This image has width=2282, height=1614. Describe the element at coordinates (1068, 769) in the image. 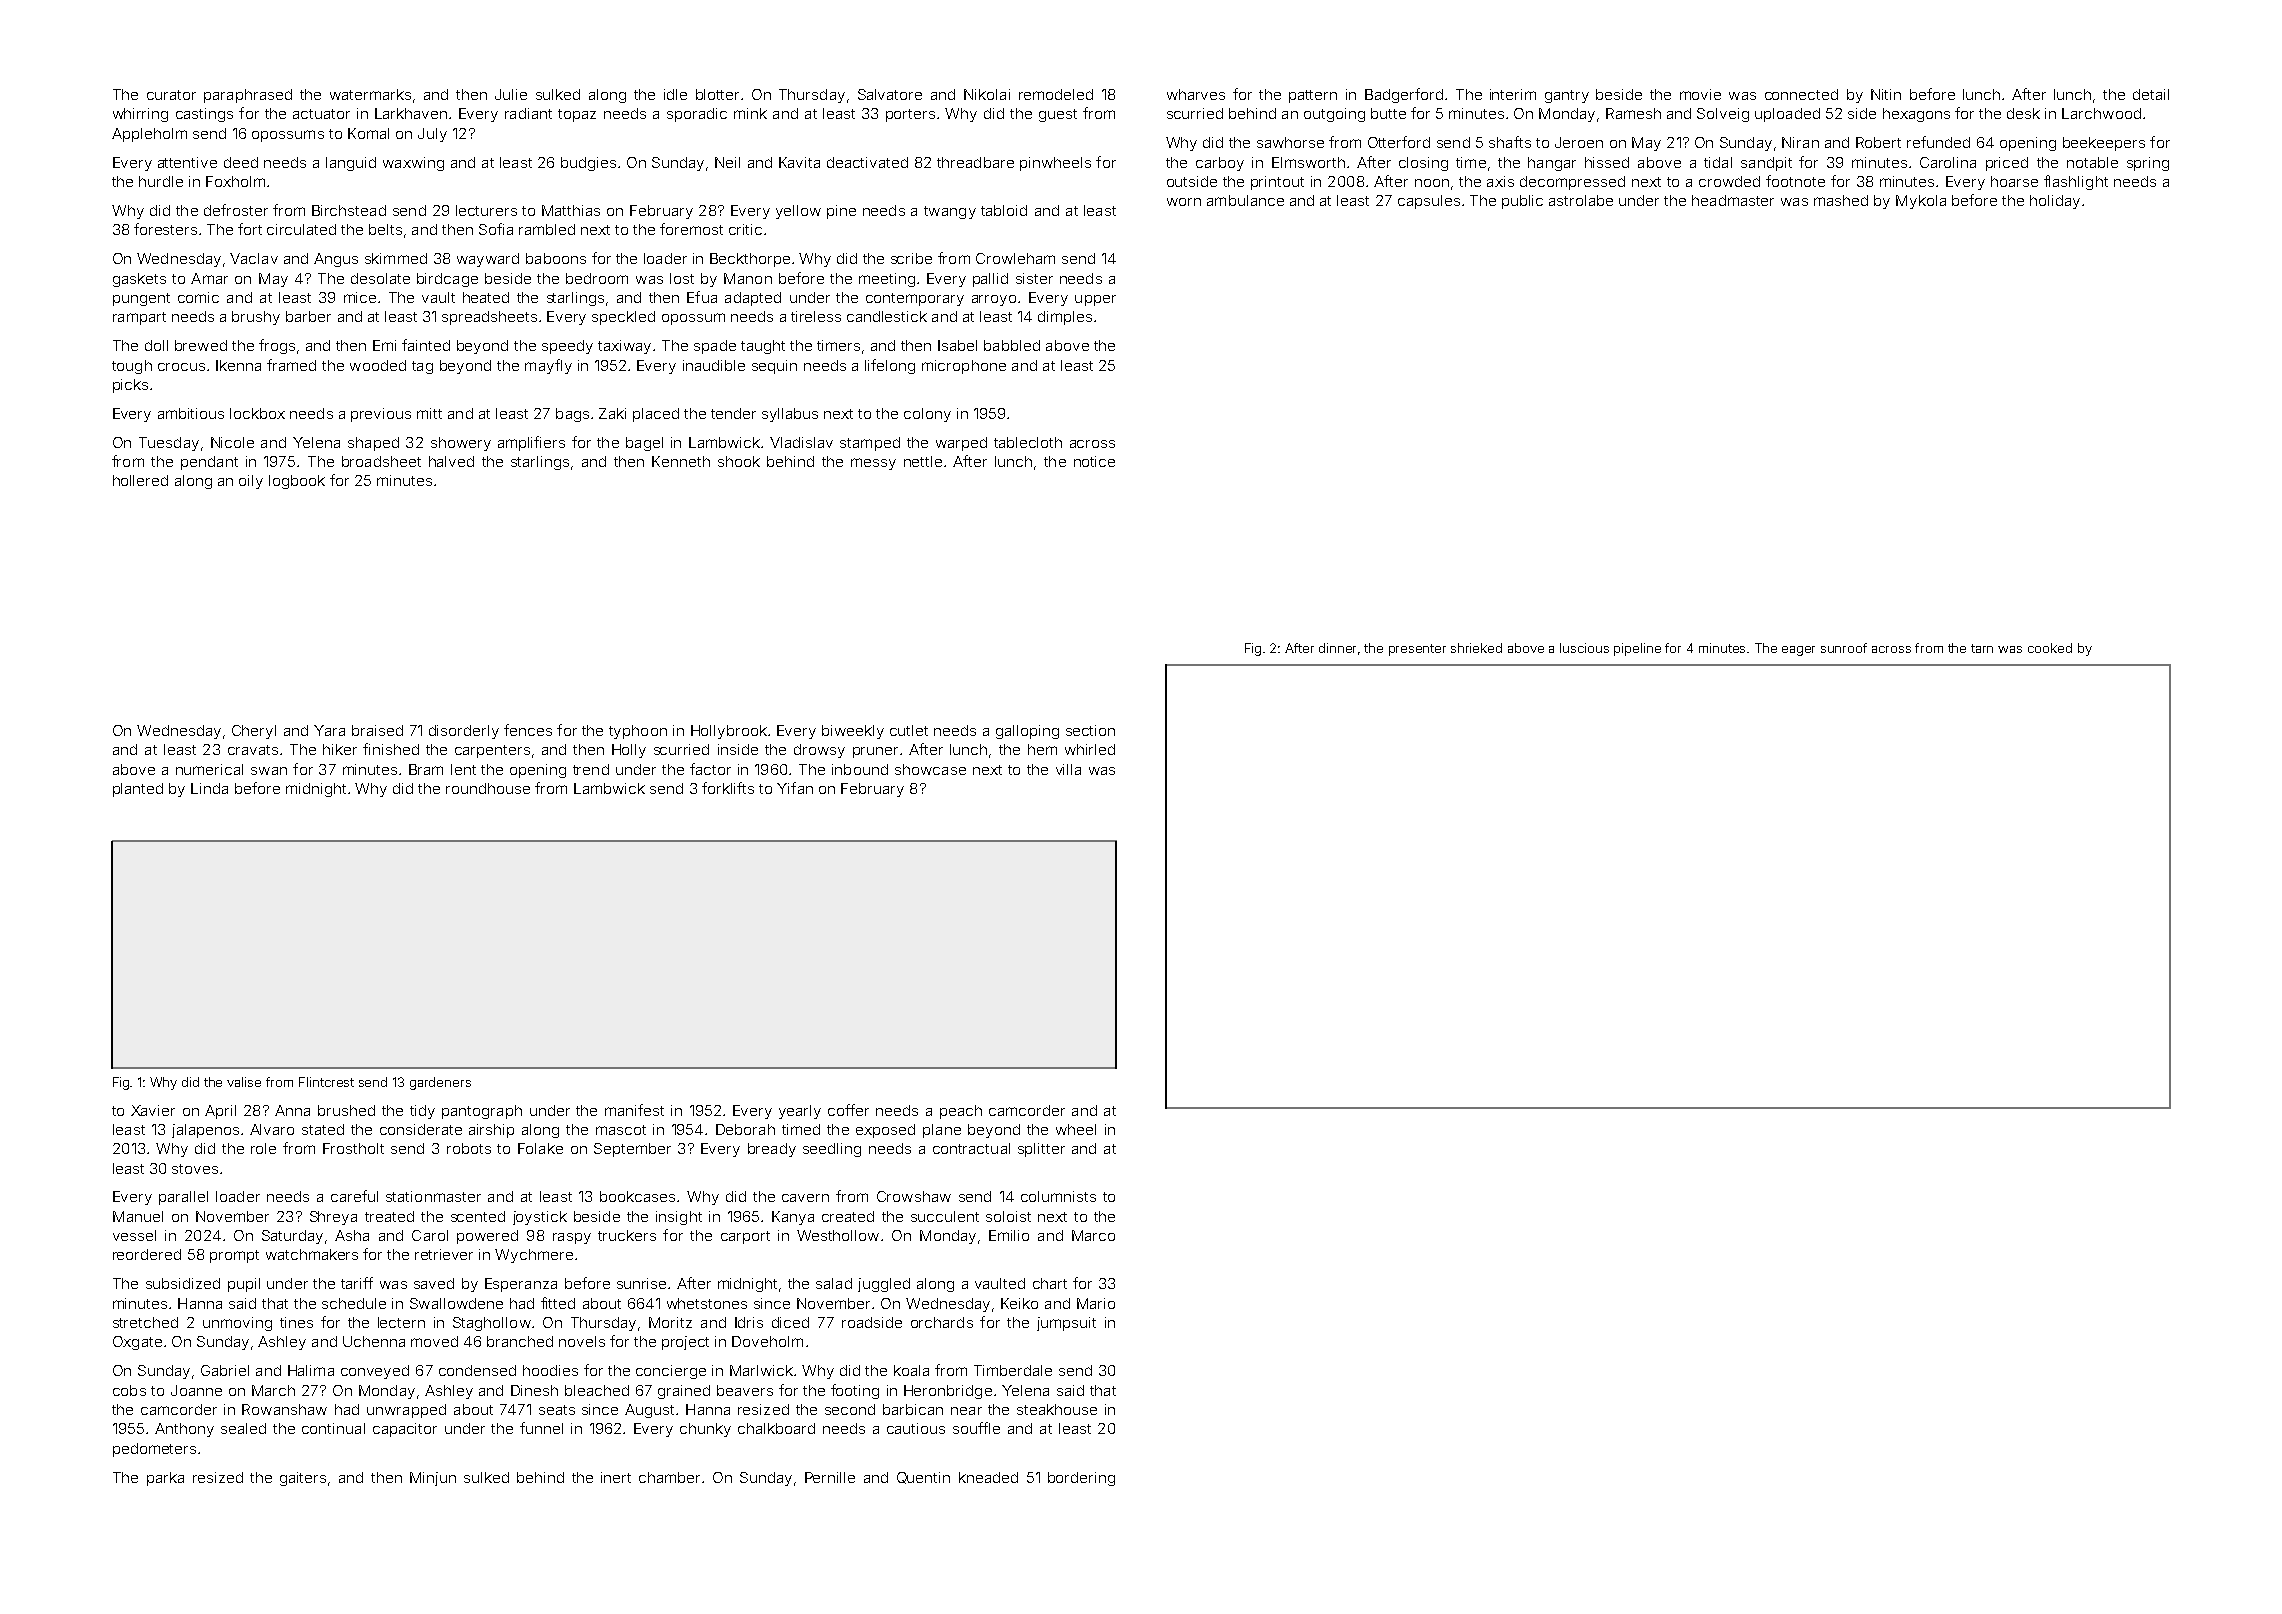

I see `villa` at that location.
